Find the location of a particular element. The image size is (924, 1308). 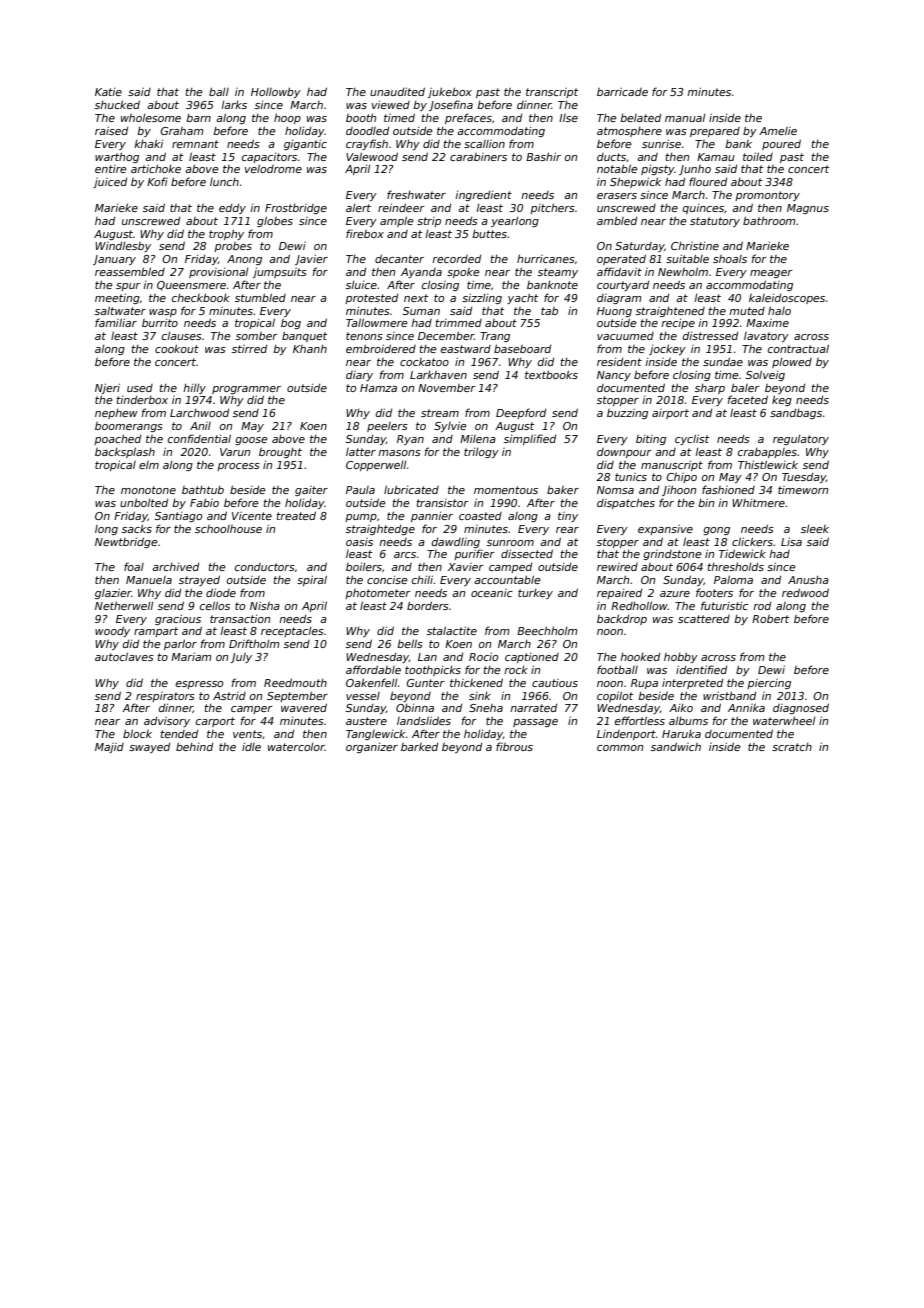

Trang is located at coordinates (495, 337).
